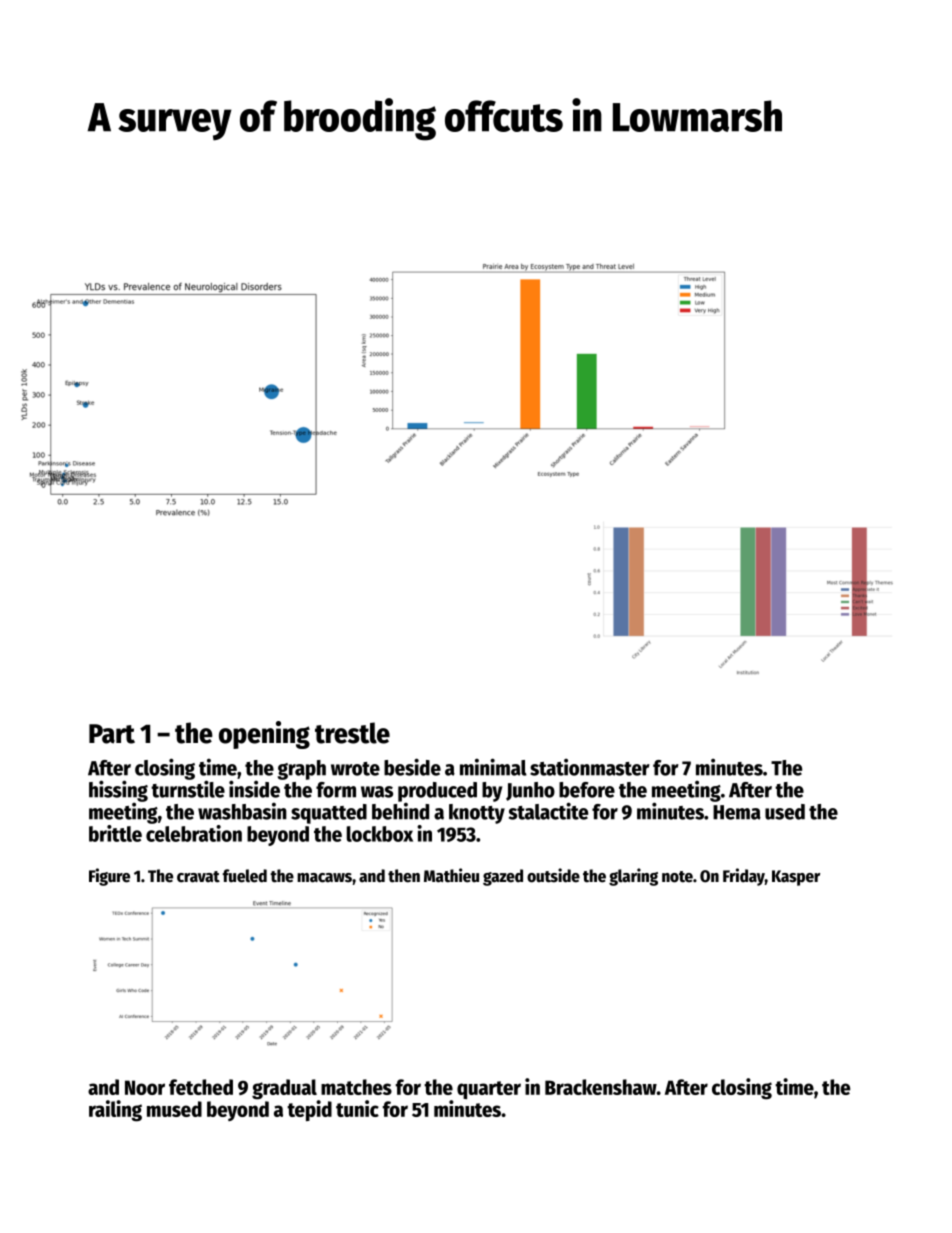  I want to click on Brackenshaw, so click(601, 1087).
